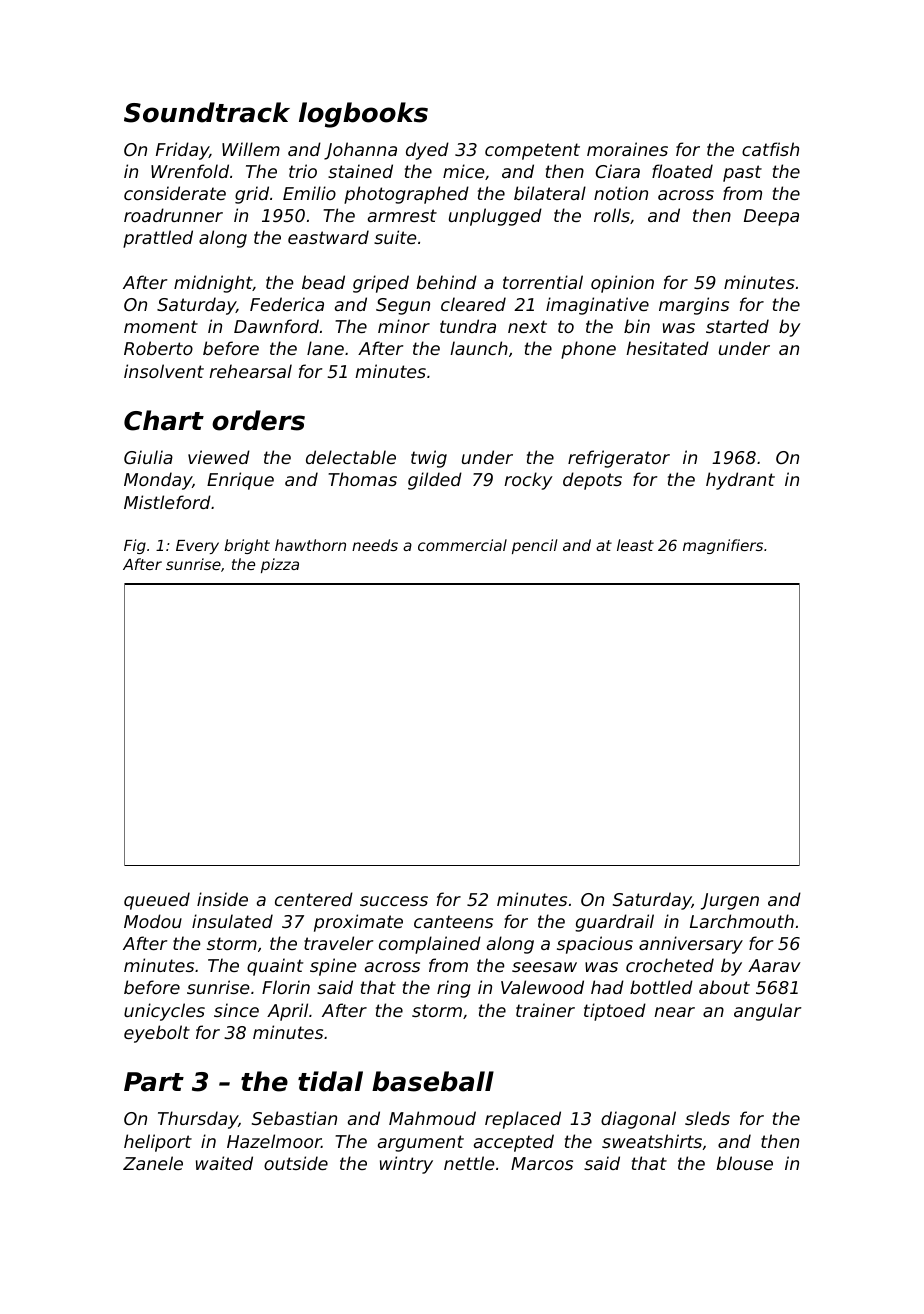  I want to click on success, so click(394, 901).
